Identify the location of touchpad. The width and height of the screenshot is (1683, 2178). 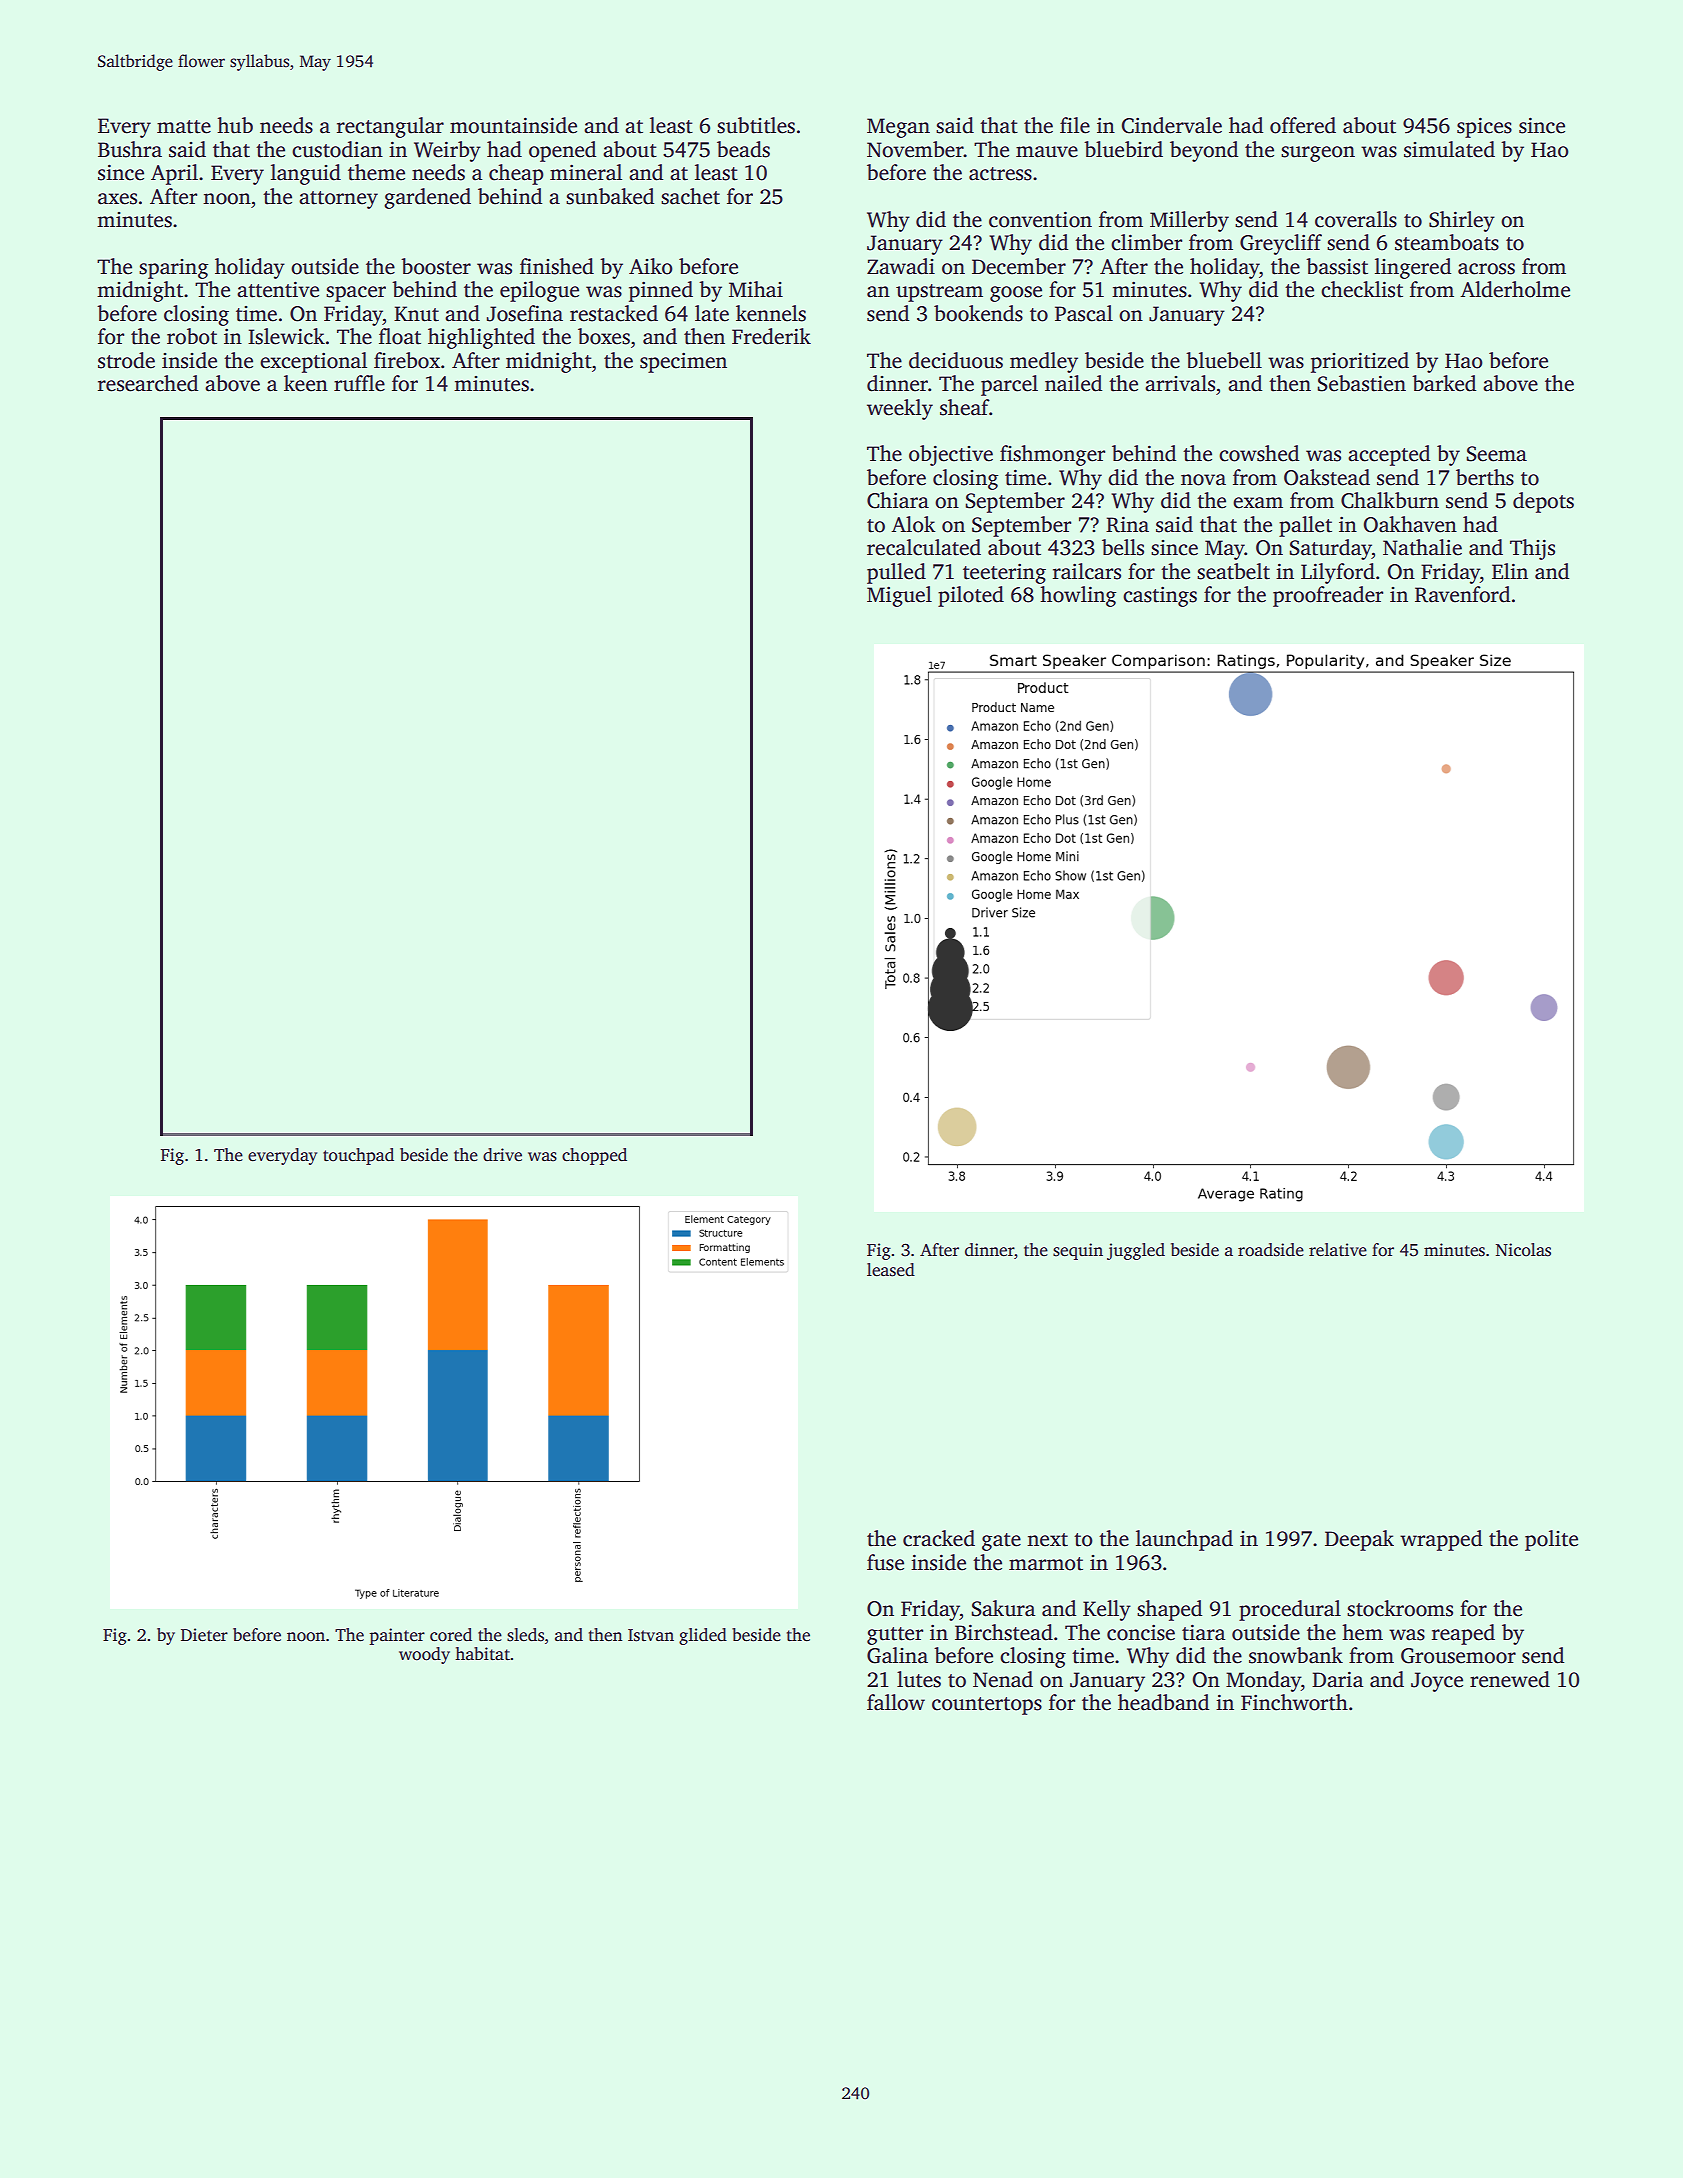
(358, 1156).
